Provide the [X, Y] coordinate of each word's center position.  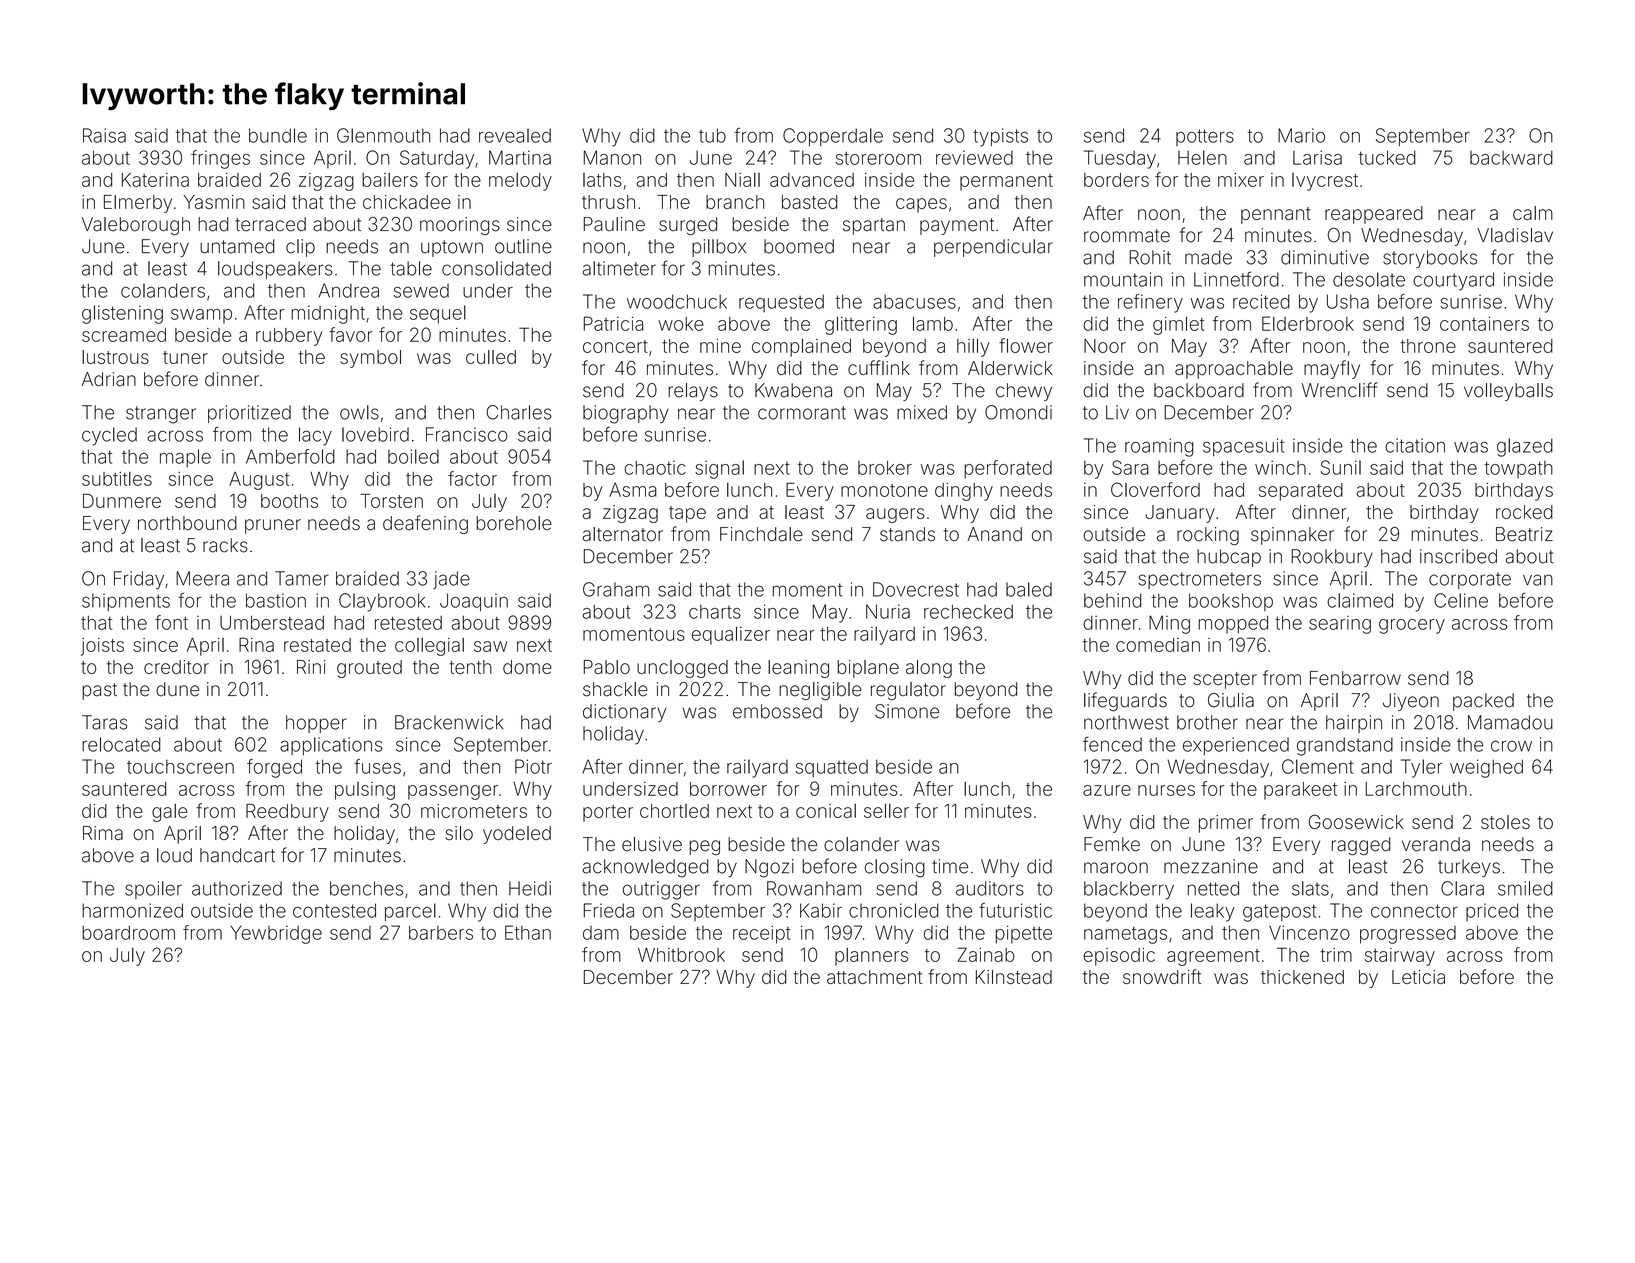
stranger [161, 415]
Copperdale [833, 137]
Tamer [302, 578]
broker [885, 467]
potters [1205, 137]
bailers [390, 180]
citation [1415, 445]
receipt [762, 934]
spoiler [153, 890]
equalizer [731, 636]
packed [1483, 702]
